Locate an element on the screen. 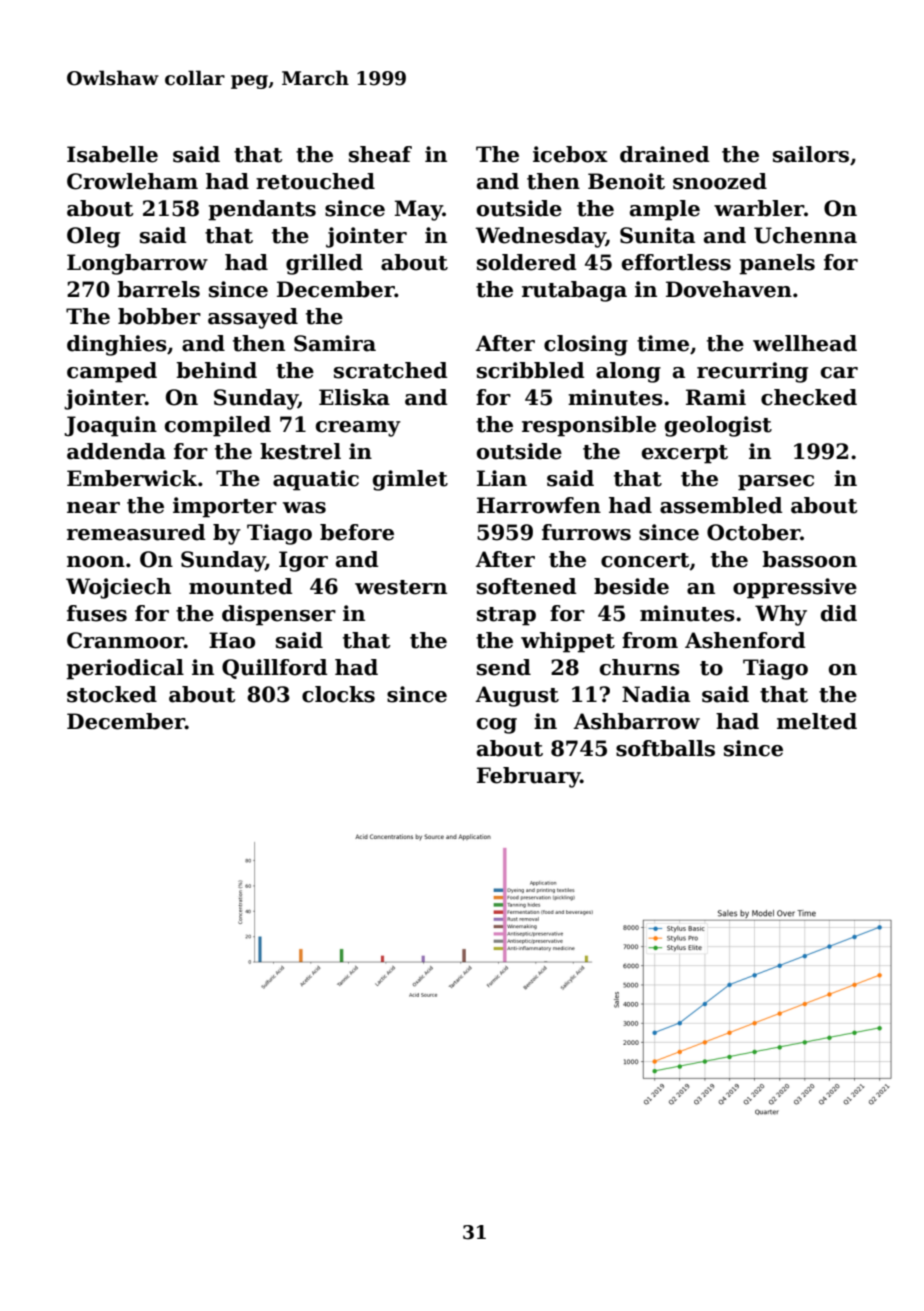  wellhead is located at coordinates (805, 343).
